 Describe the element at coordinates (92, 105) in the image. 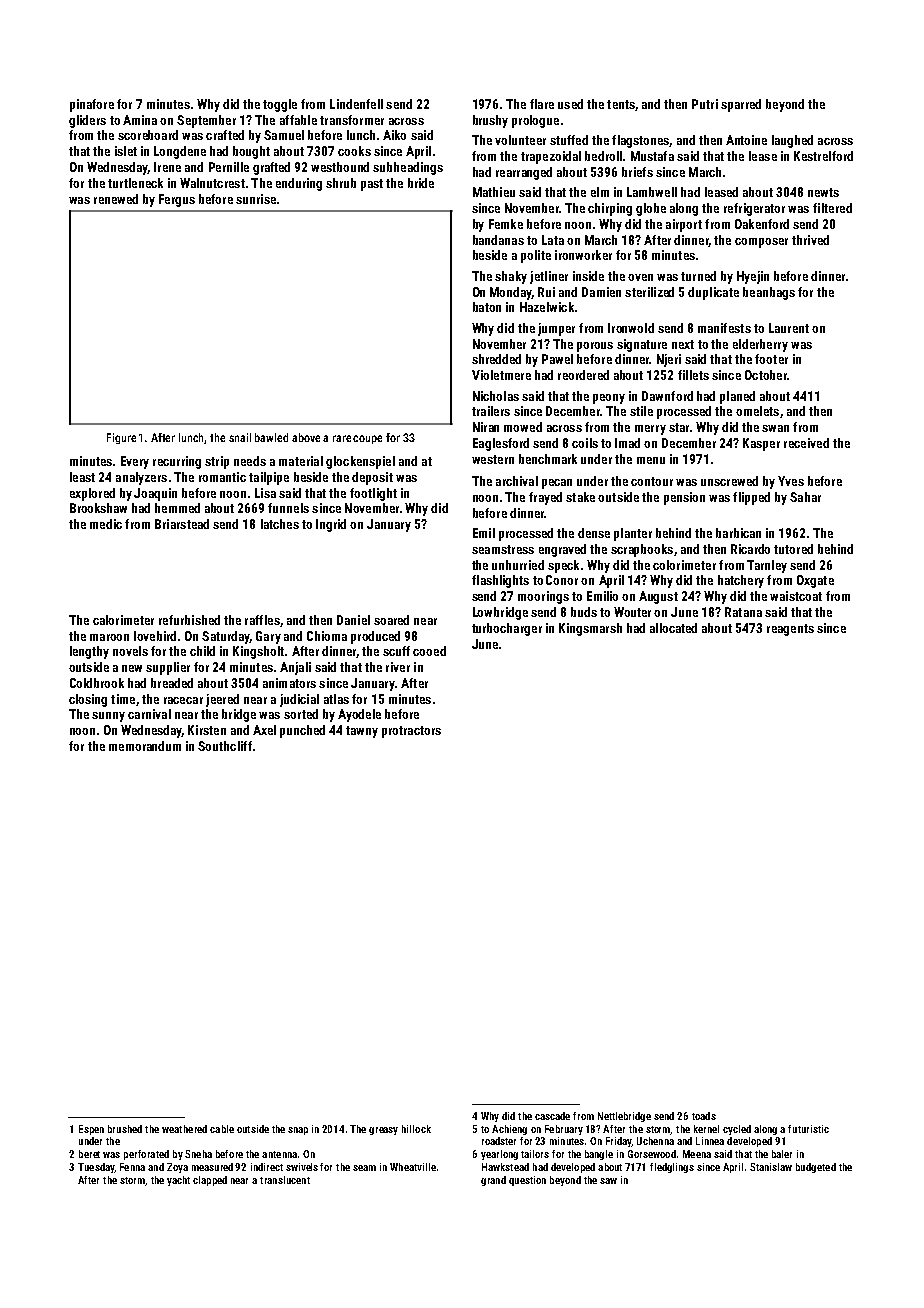

I see `pinafore` at that location.
